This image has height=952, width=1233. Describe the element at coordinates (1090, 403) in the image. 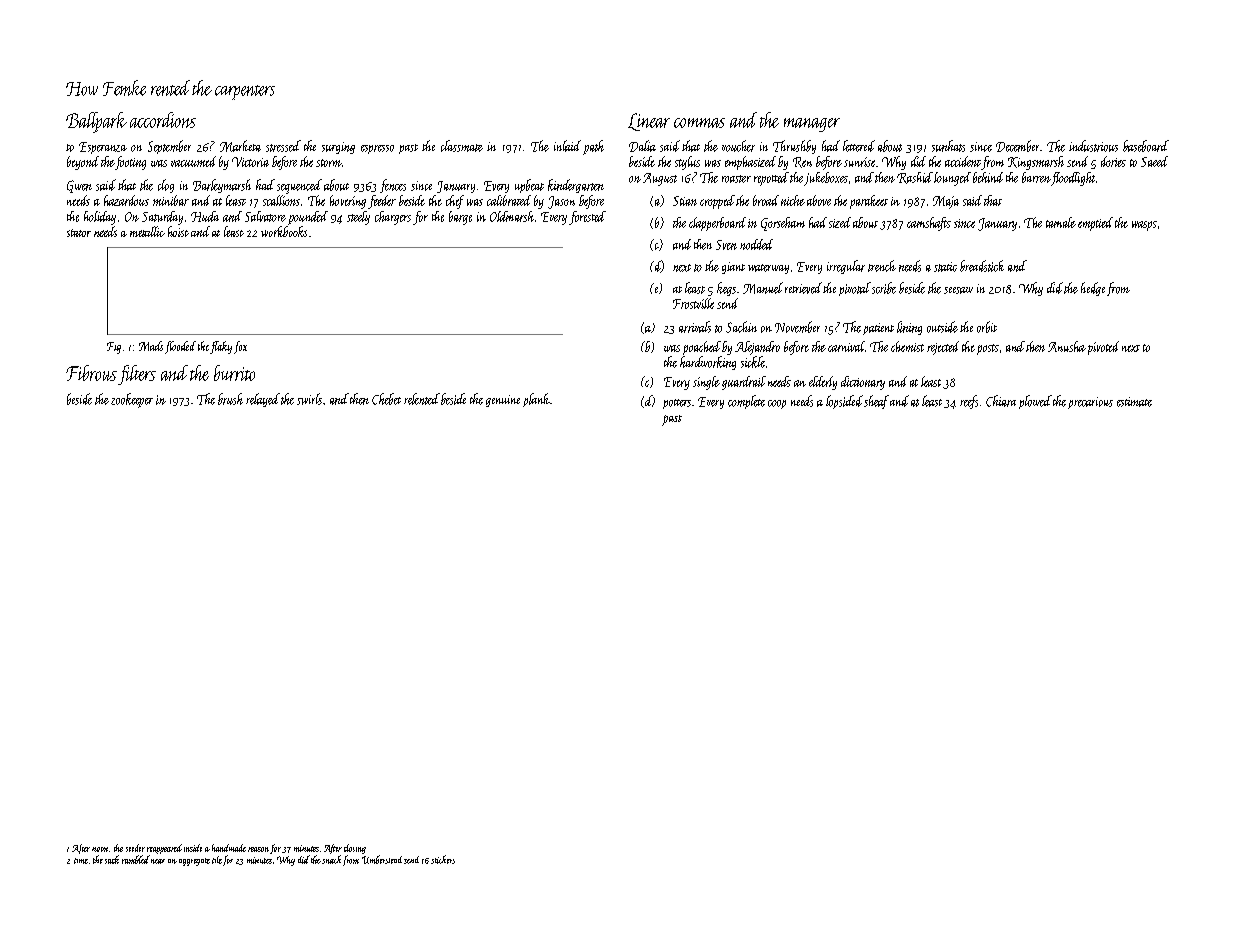

I see `precarious` at that location.
